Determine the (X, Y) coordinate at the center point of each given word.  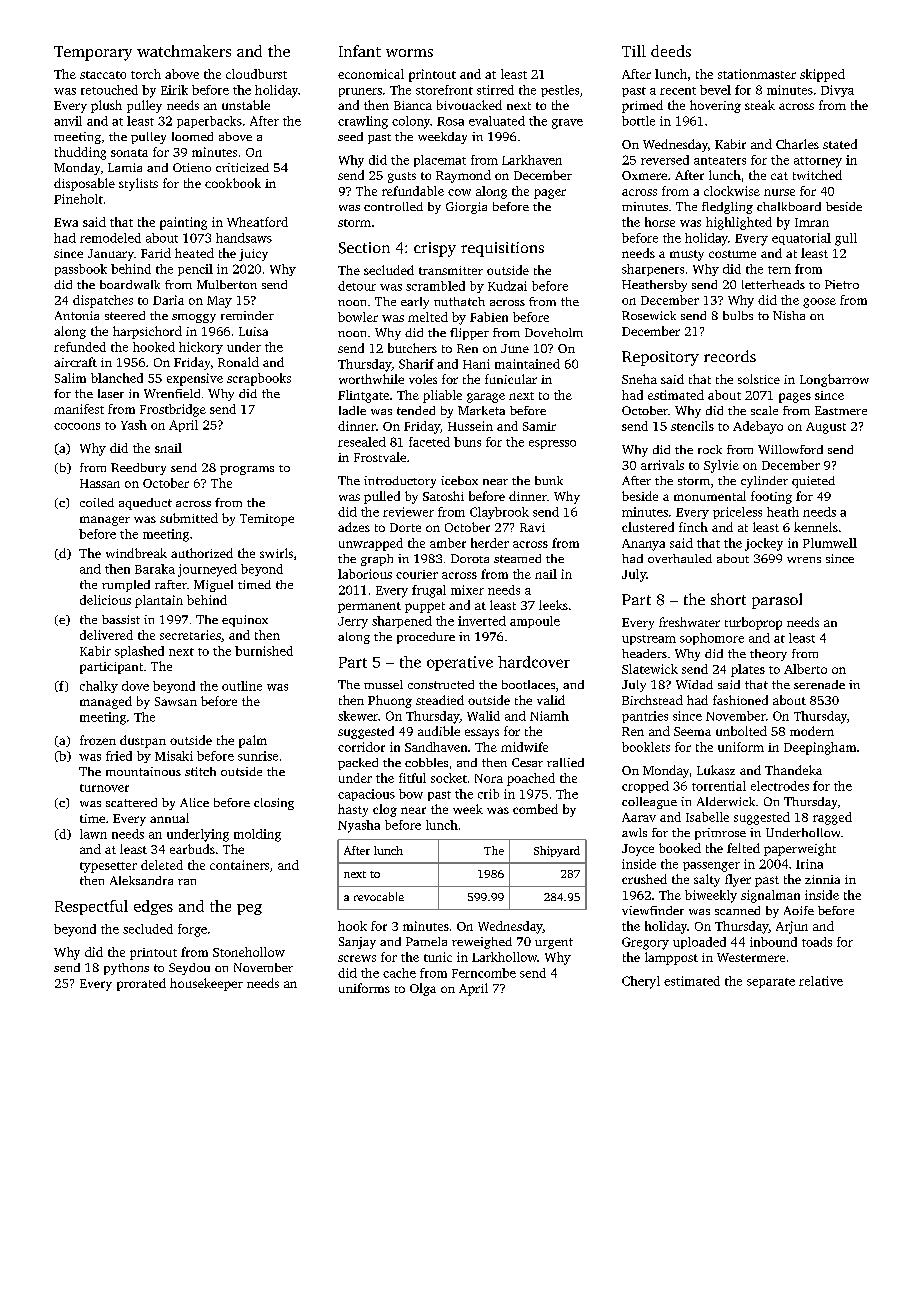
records (730, 356)
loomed (192, 136)
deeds (671, 51)
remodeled (110, 238)
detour (357, 286)
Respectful (91, 907)
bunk (549, 480)
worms (409, 53)
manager (105, 521)
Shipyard (557, 851)
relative (821, 981)
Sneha (639, 379)
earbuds (192, 849)
